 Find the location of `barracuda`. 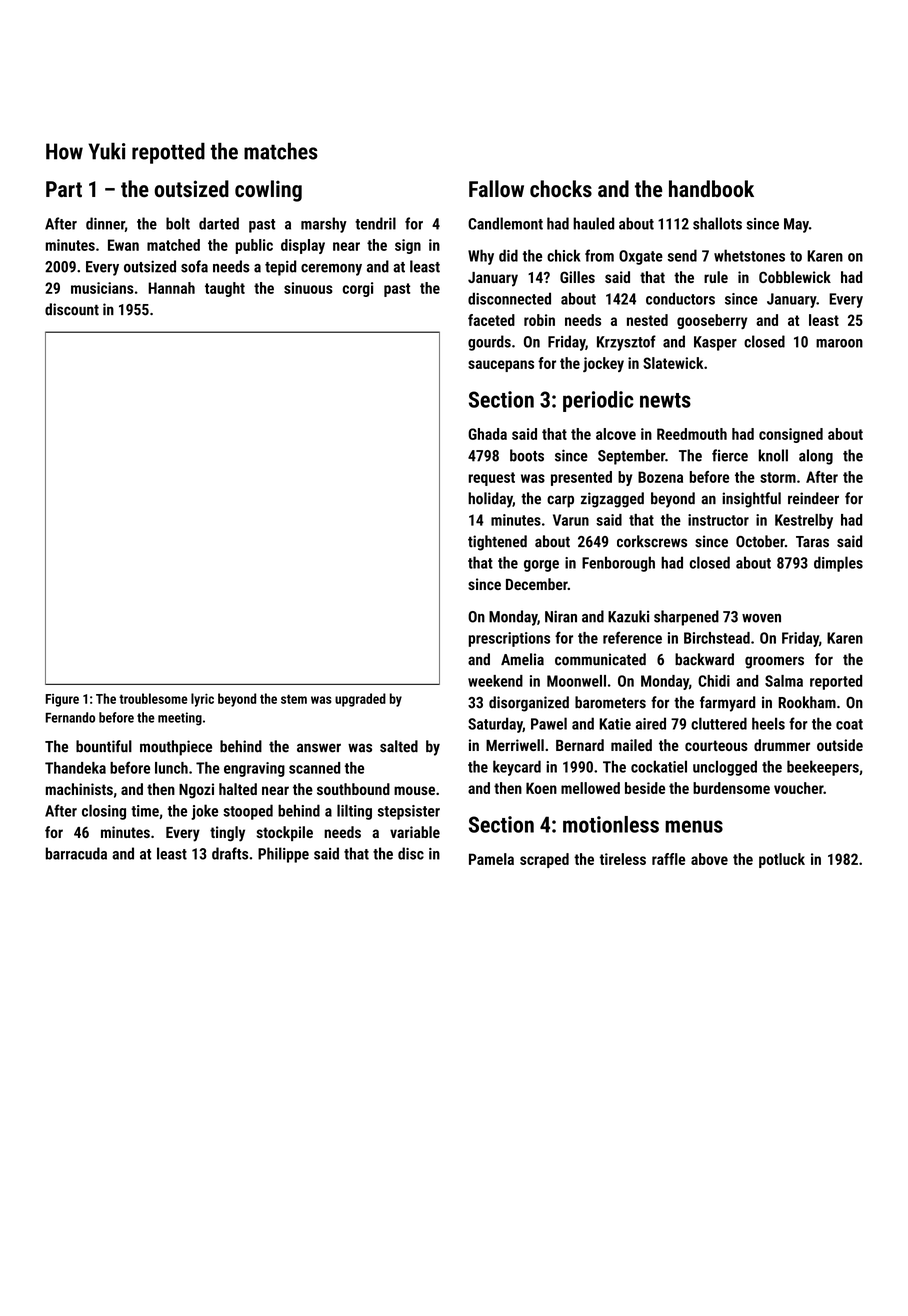

barracuda is located at coordinates (76, 853).
